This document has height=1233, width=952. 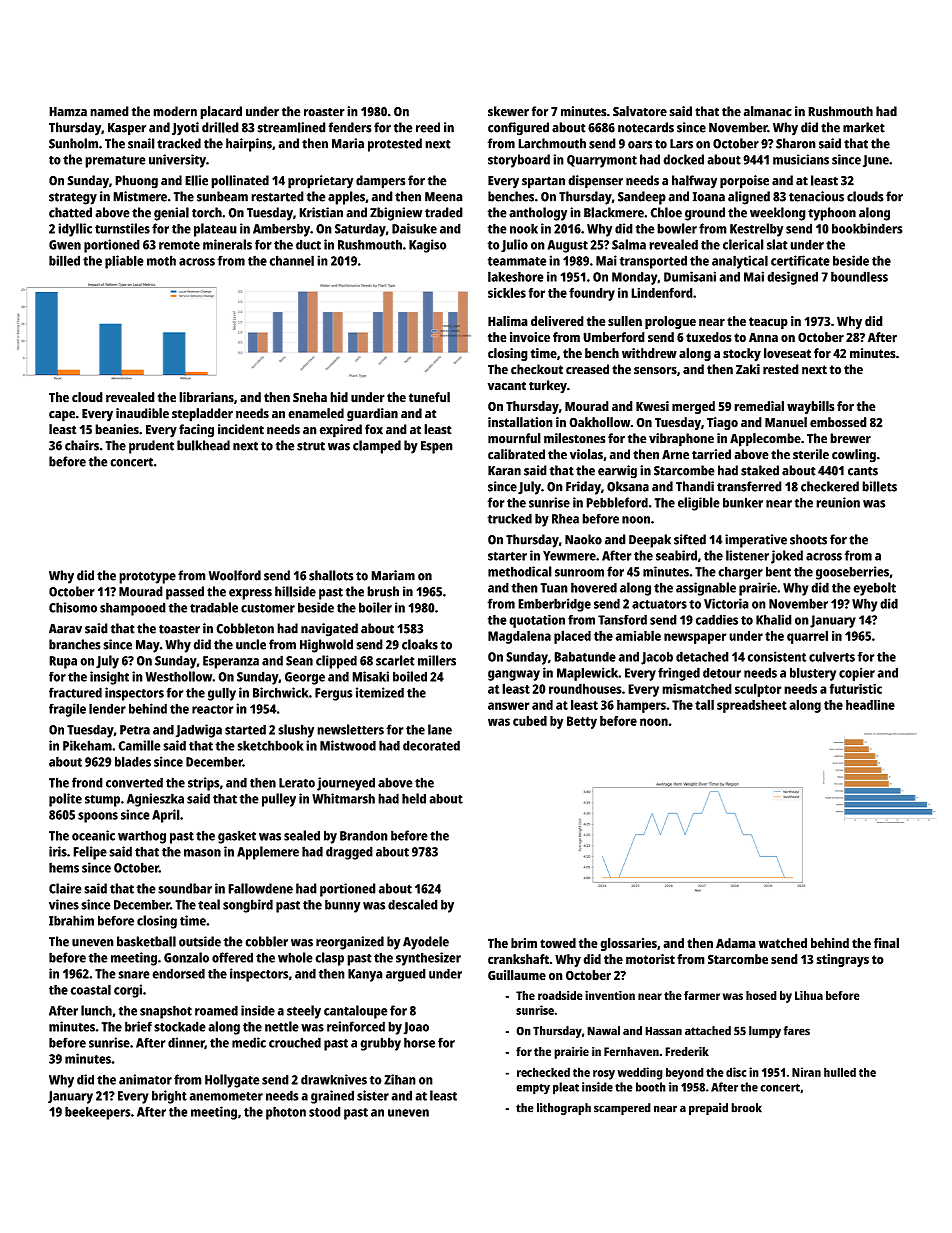 What do you see at coordinates (428, 127) in the document?
I see `reed` at bounding box center [428, 127].
